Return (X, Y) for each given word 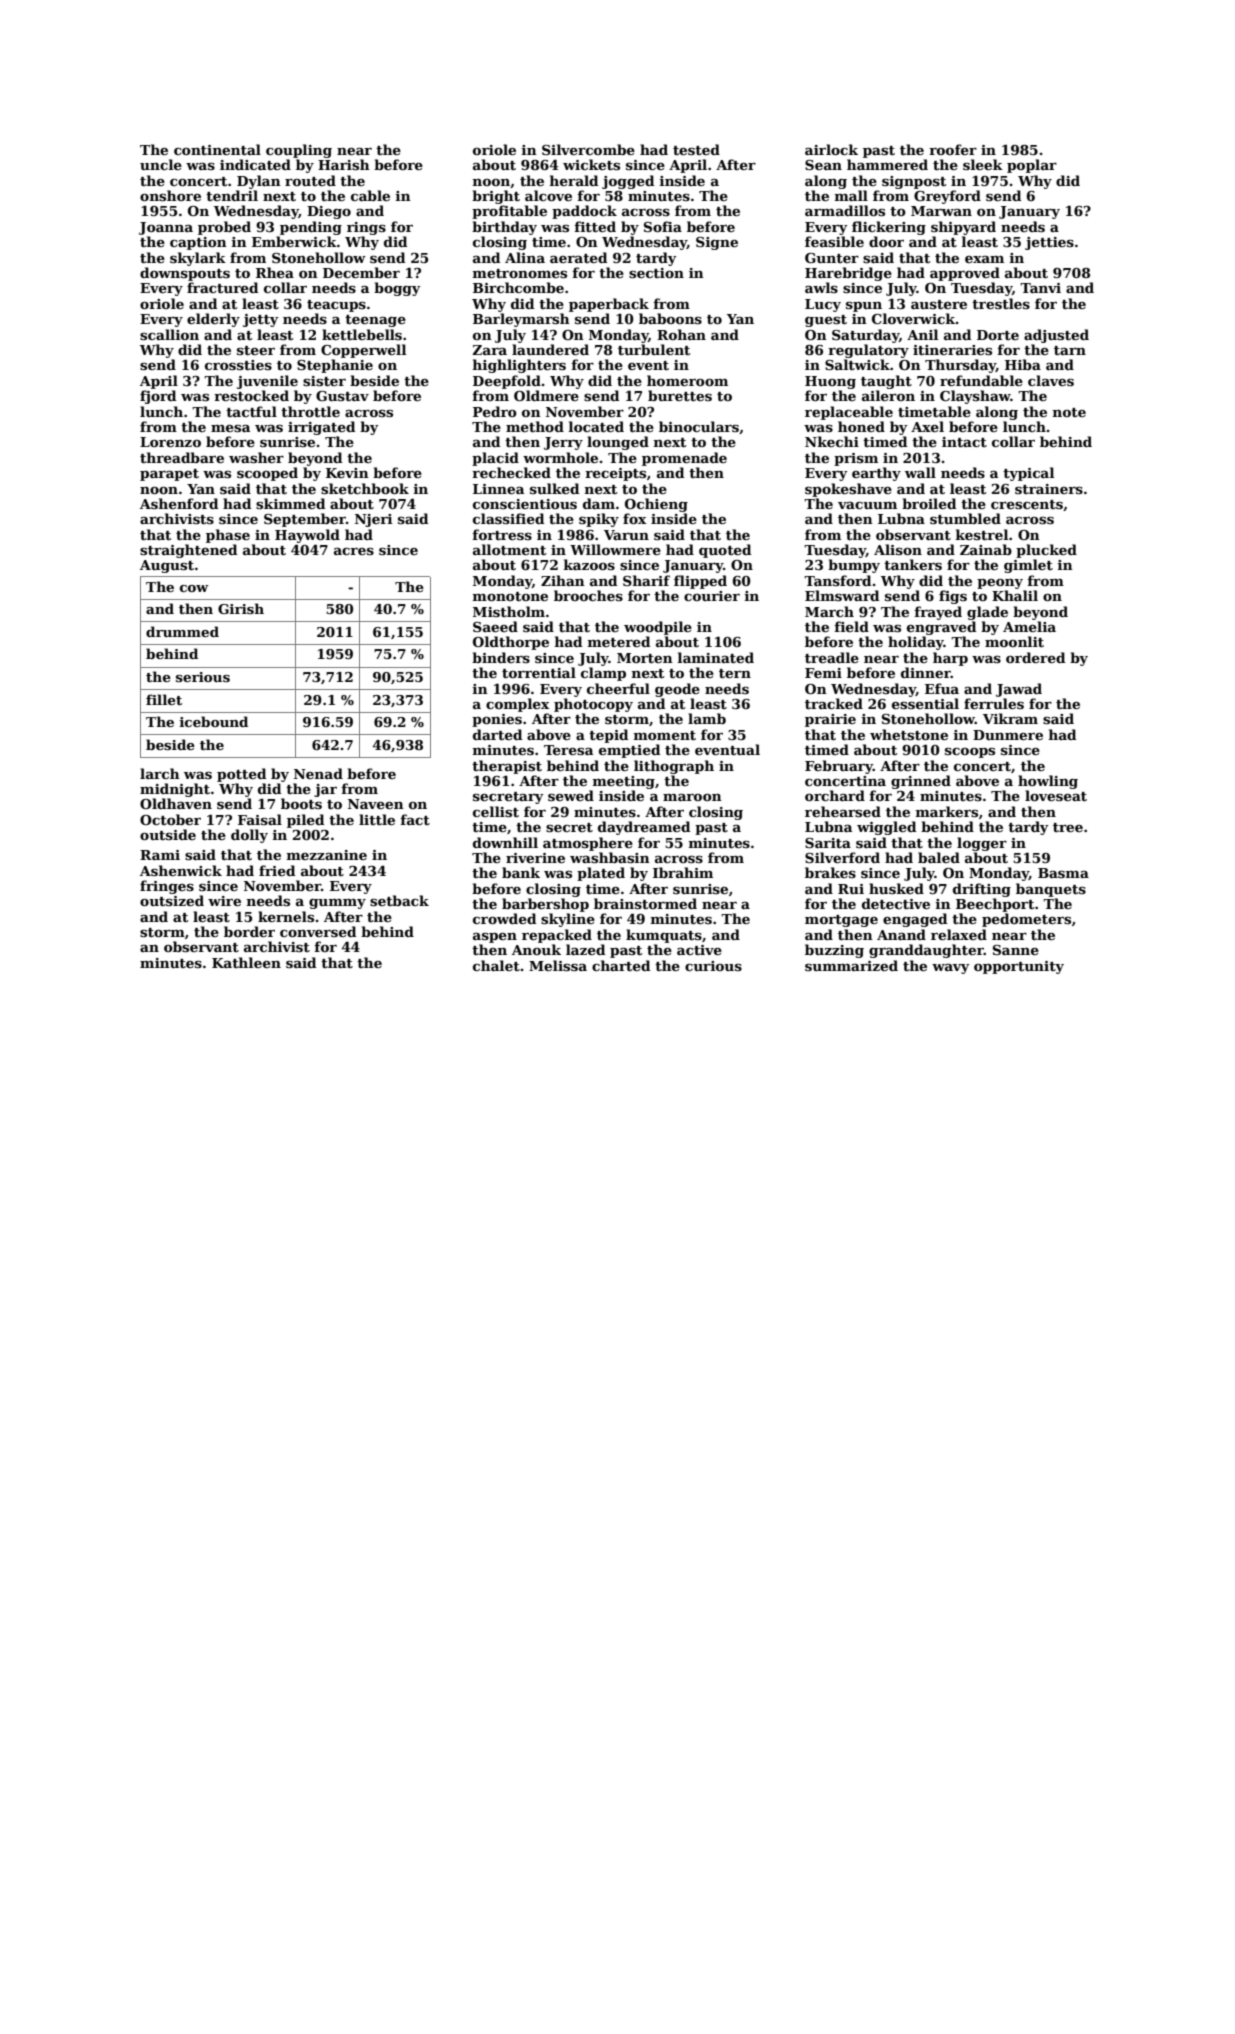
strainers (1049, 489)
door (886, 241)
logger (982, 844)
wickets (591, 164)
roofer (953, 149)
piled (305, 821)
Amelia (1029, 626)
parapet (169, 475)
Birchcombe (518, 287)
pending (311, 228)
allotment (509, 549)
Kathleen (246, 962)
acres (354, 551)
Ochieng (656, 505)
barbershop (545, 905)
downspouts (185, 274)
